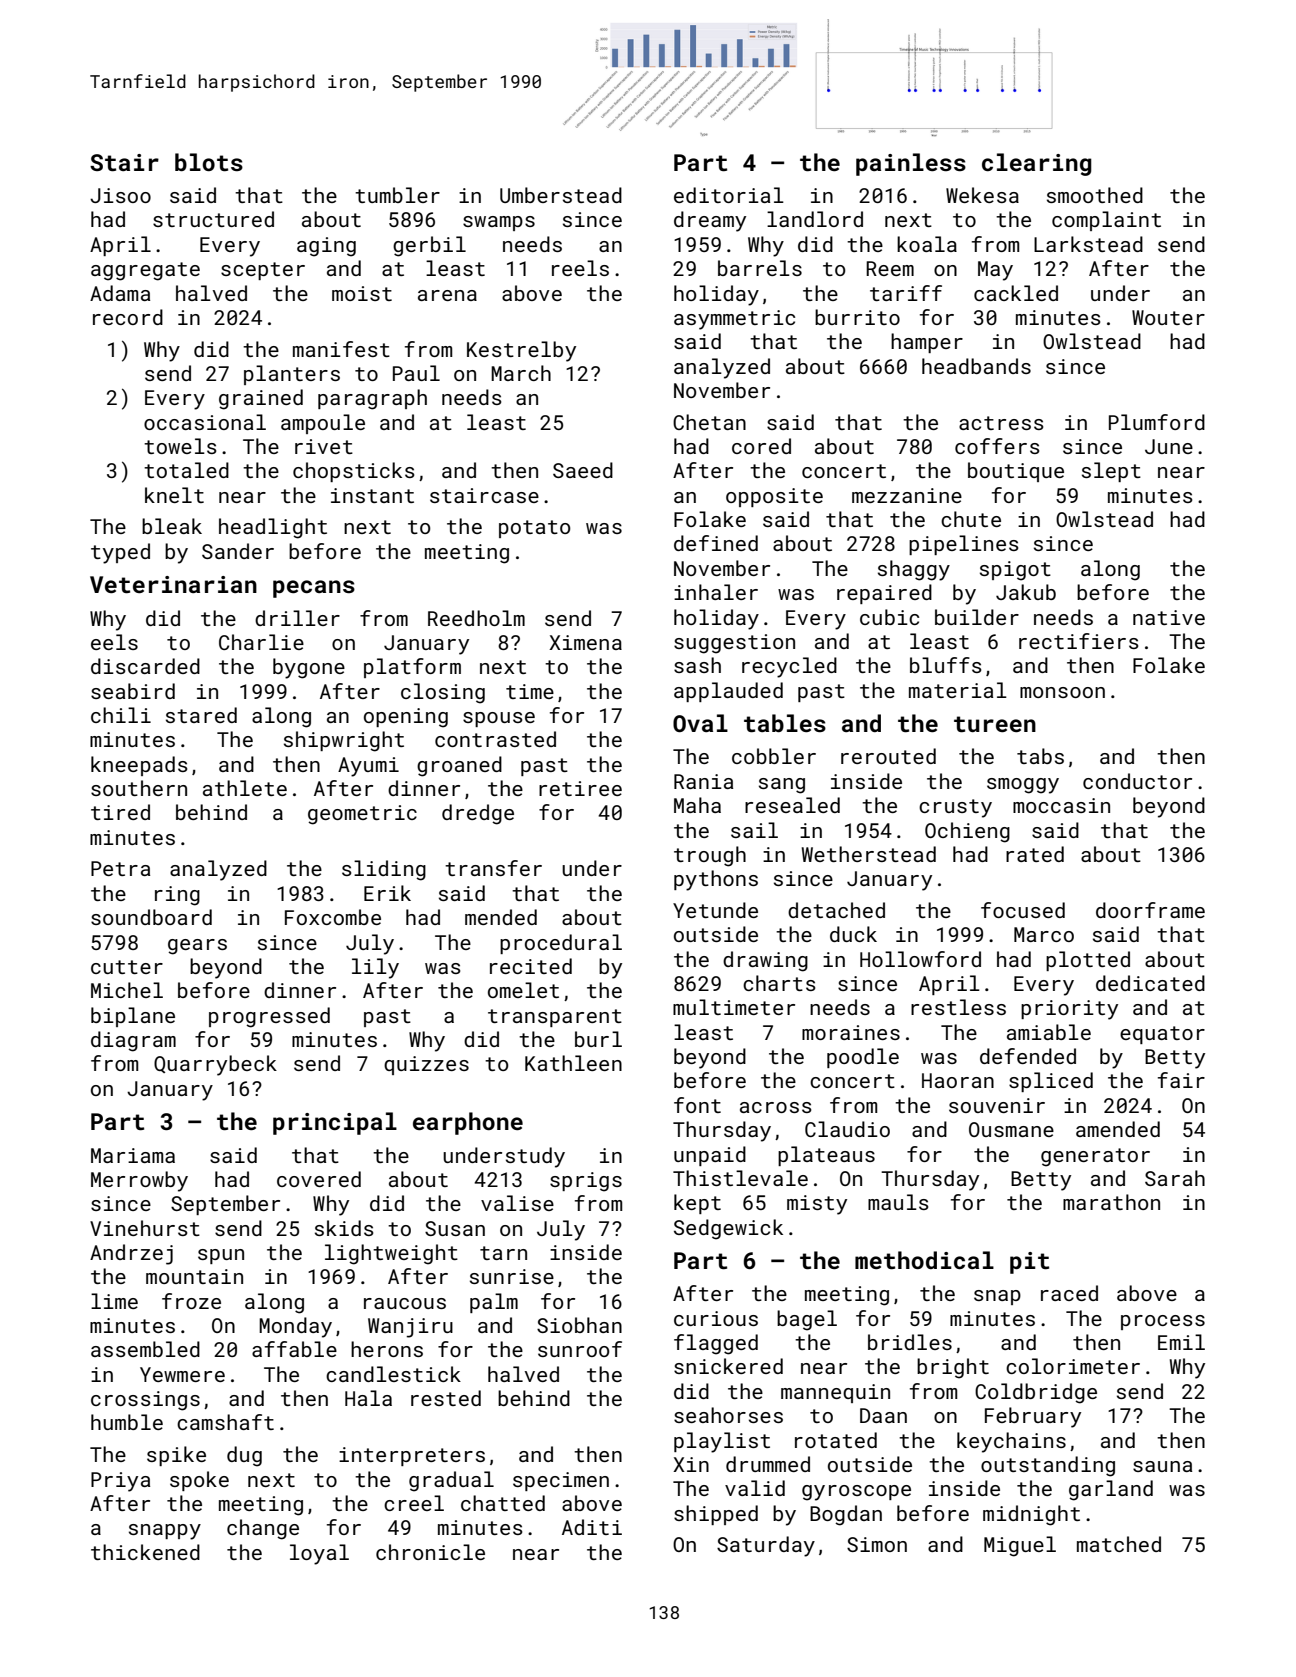  What do you see at coordinates (1175, 1178) in the document?
I see `Sarah` at bounding box center [1175, 1178].
